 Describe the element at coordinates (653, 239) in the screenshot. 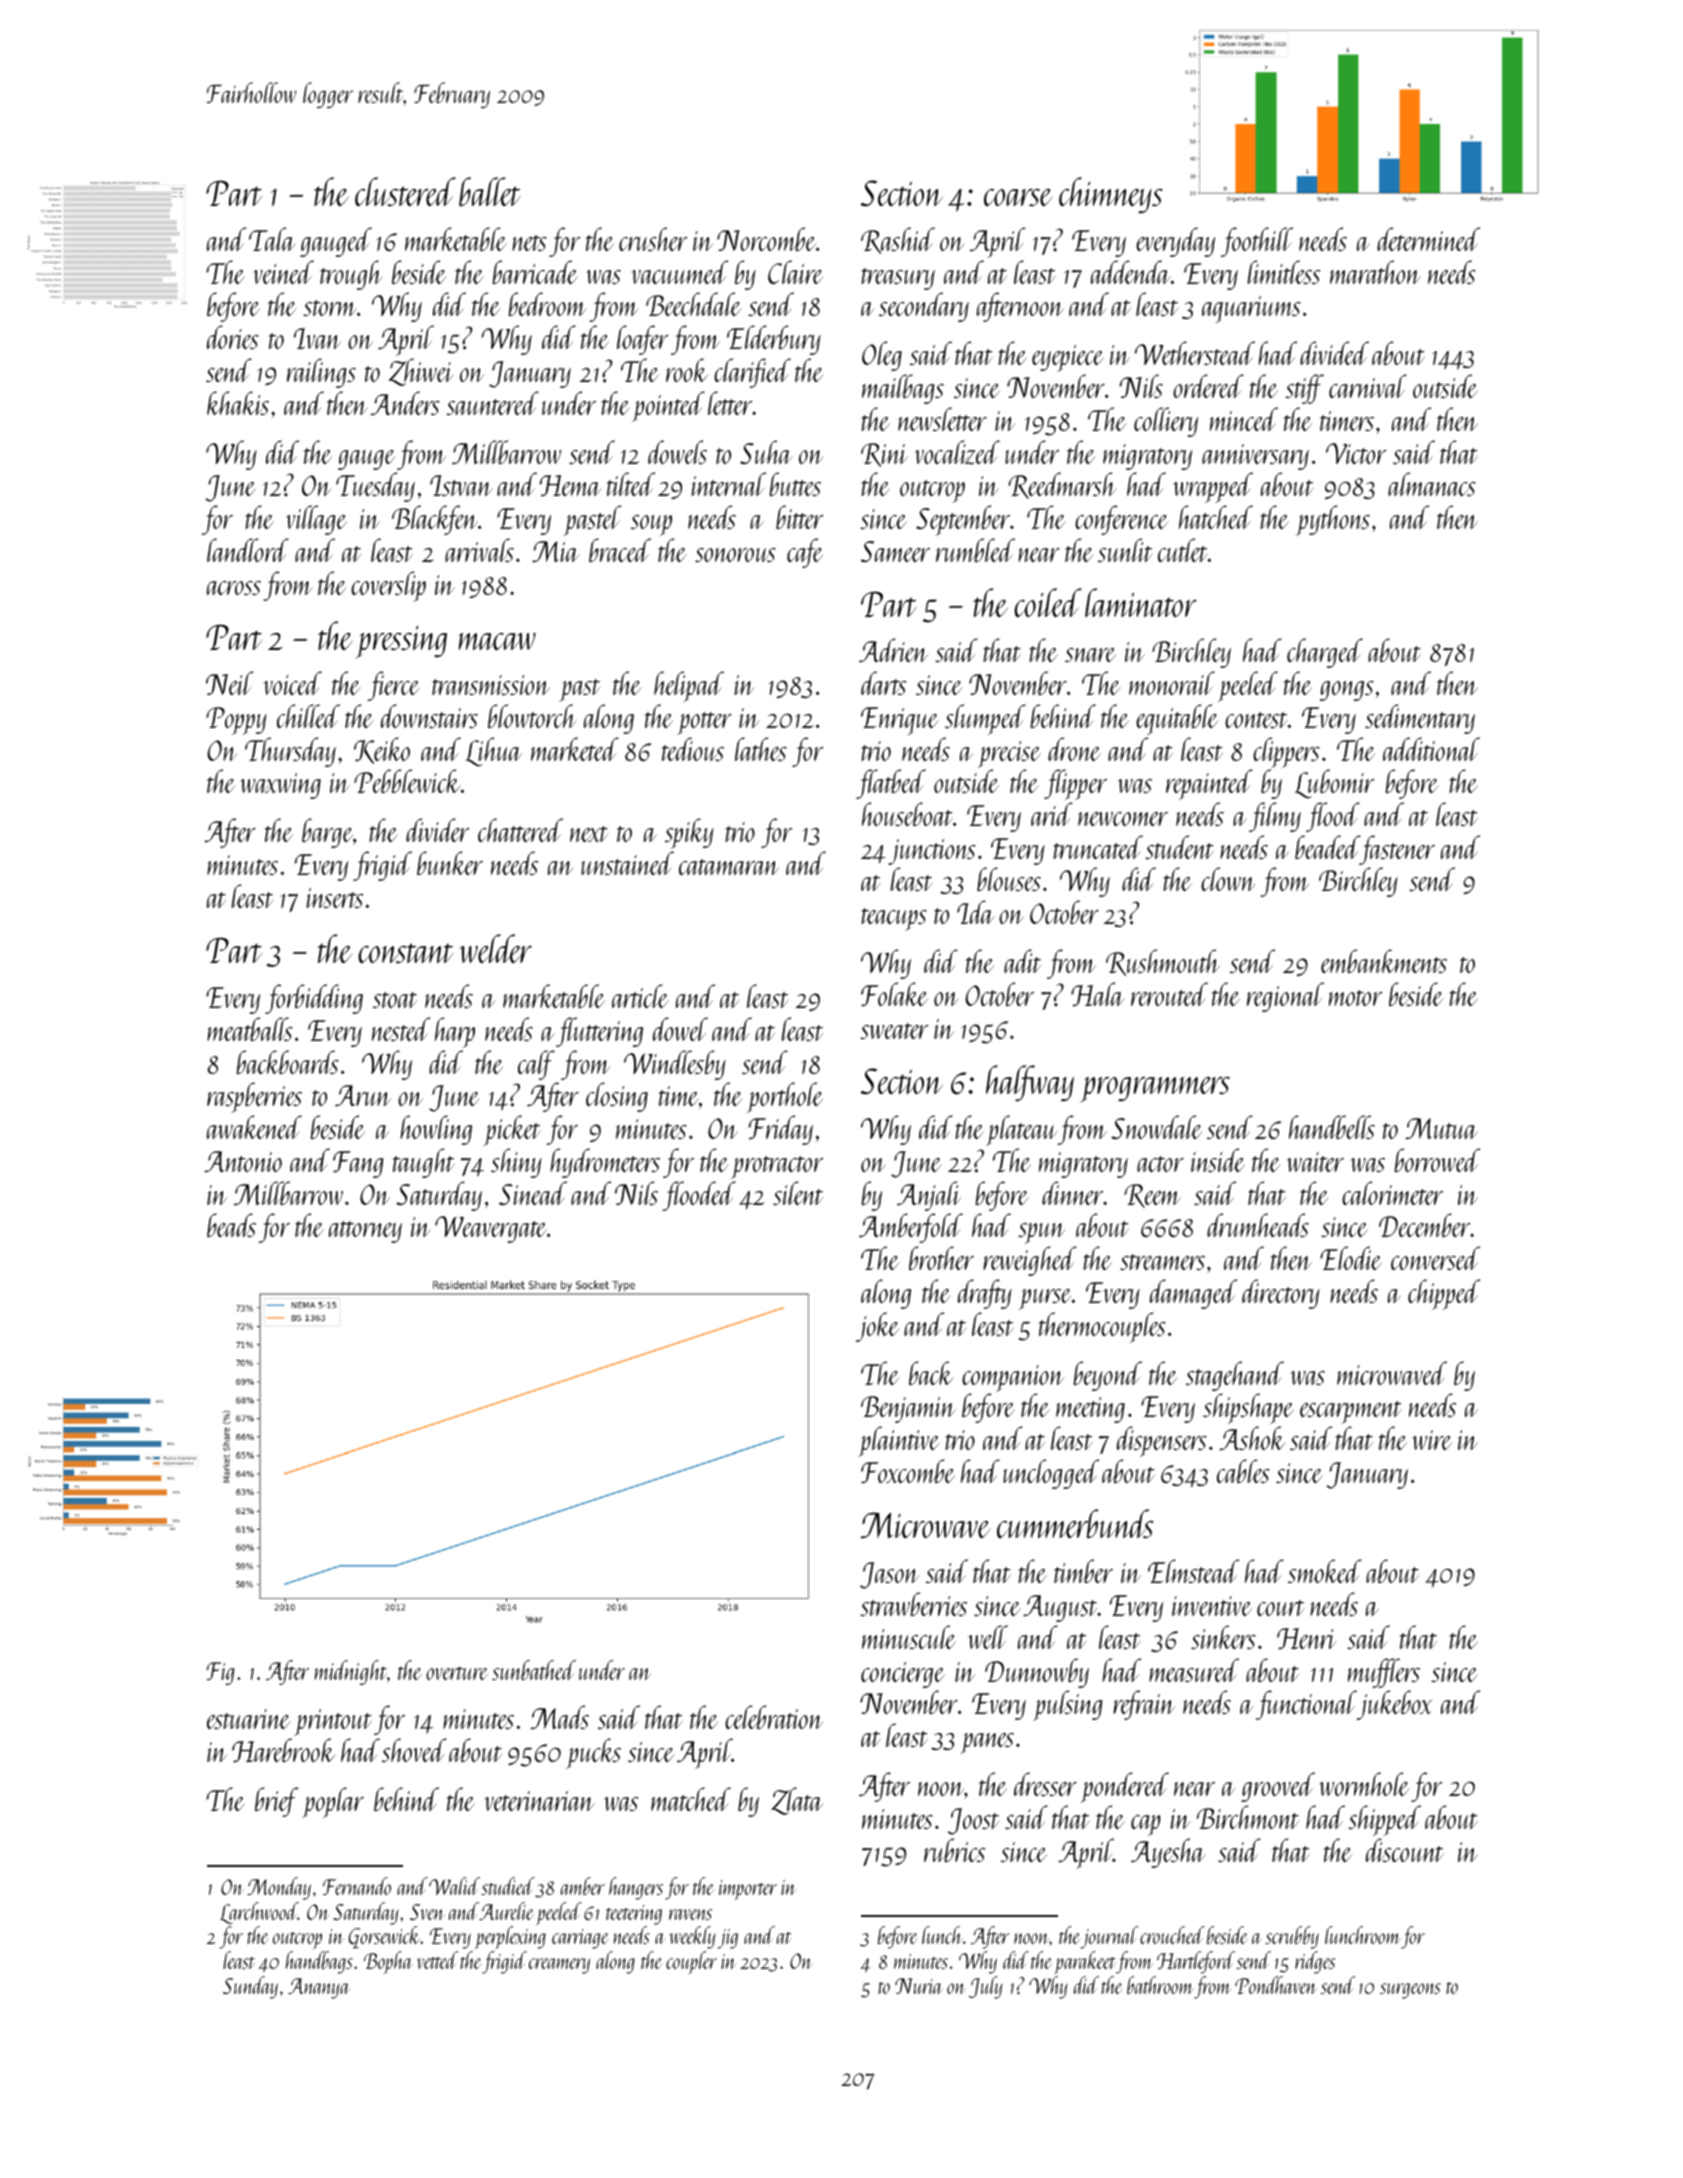

I see `crusher` at that location.
